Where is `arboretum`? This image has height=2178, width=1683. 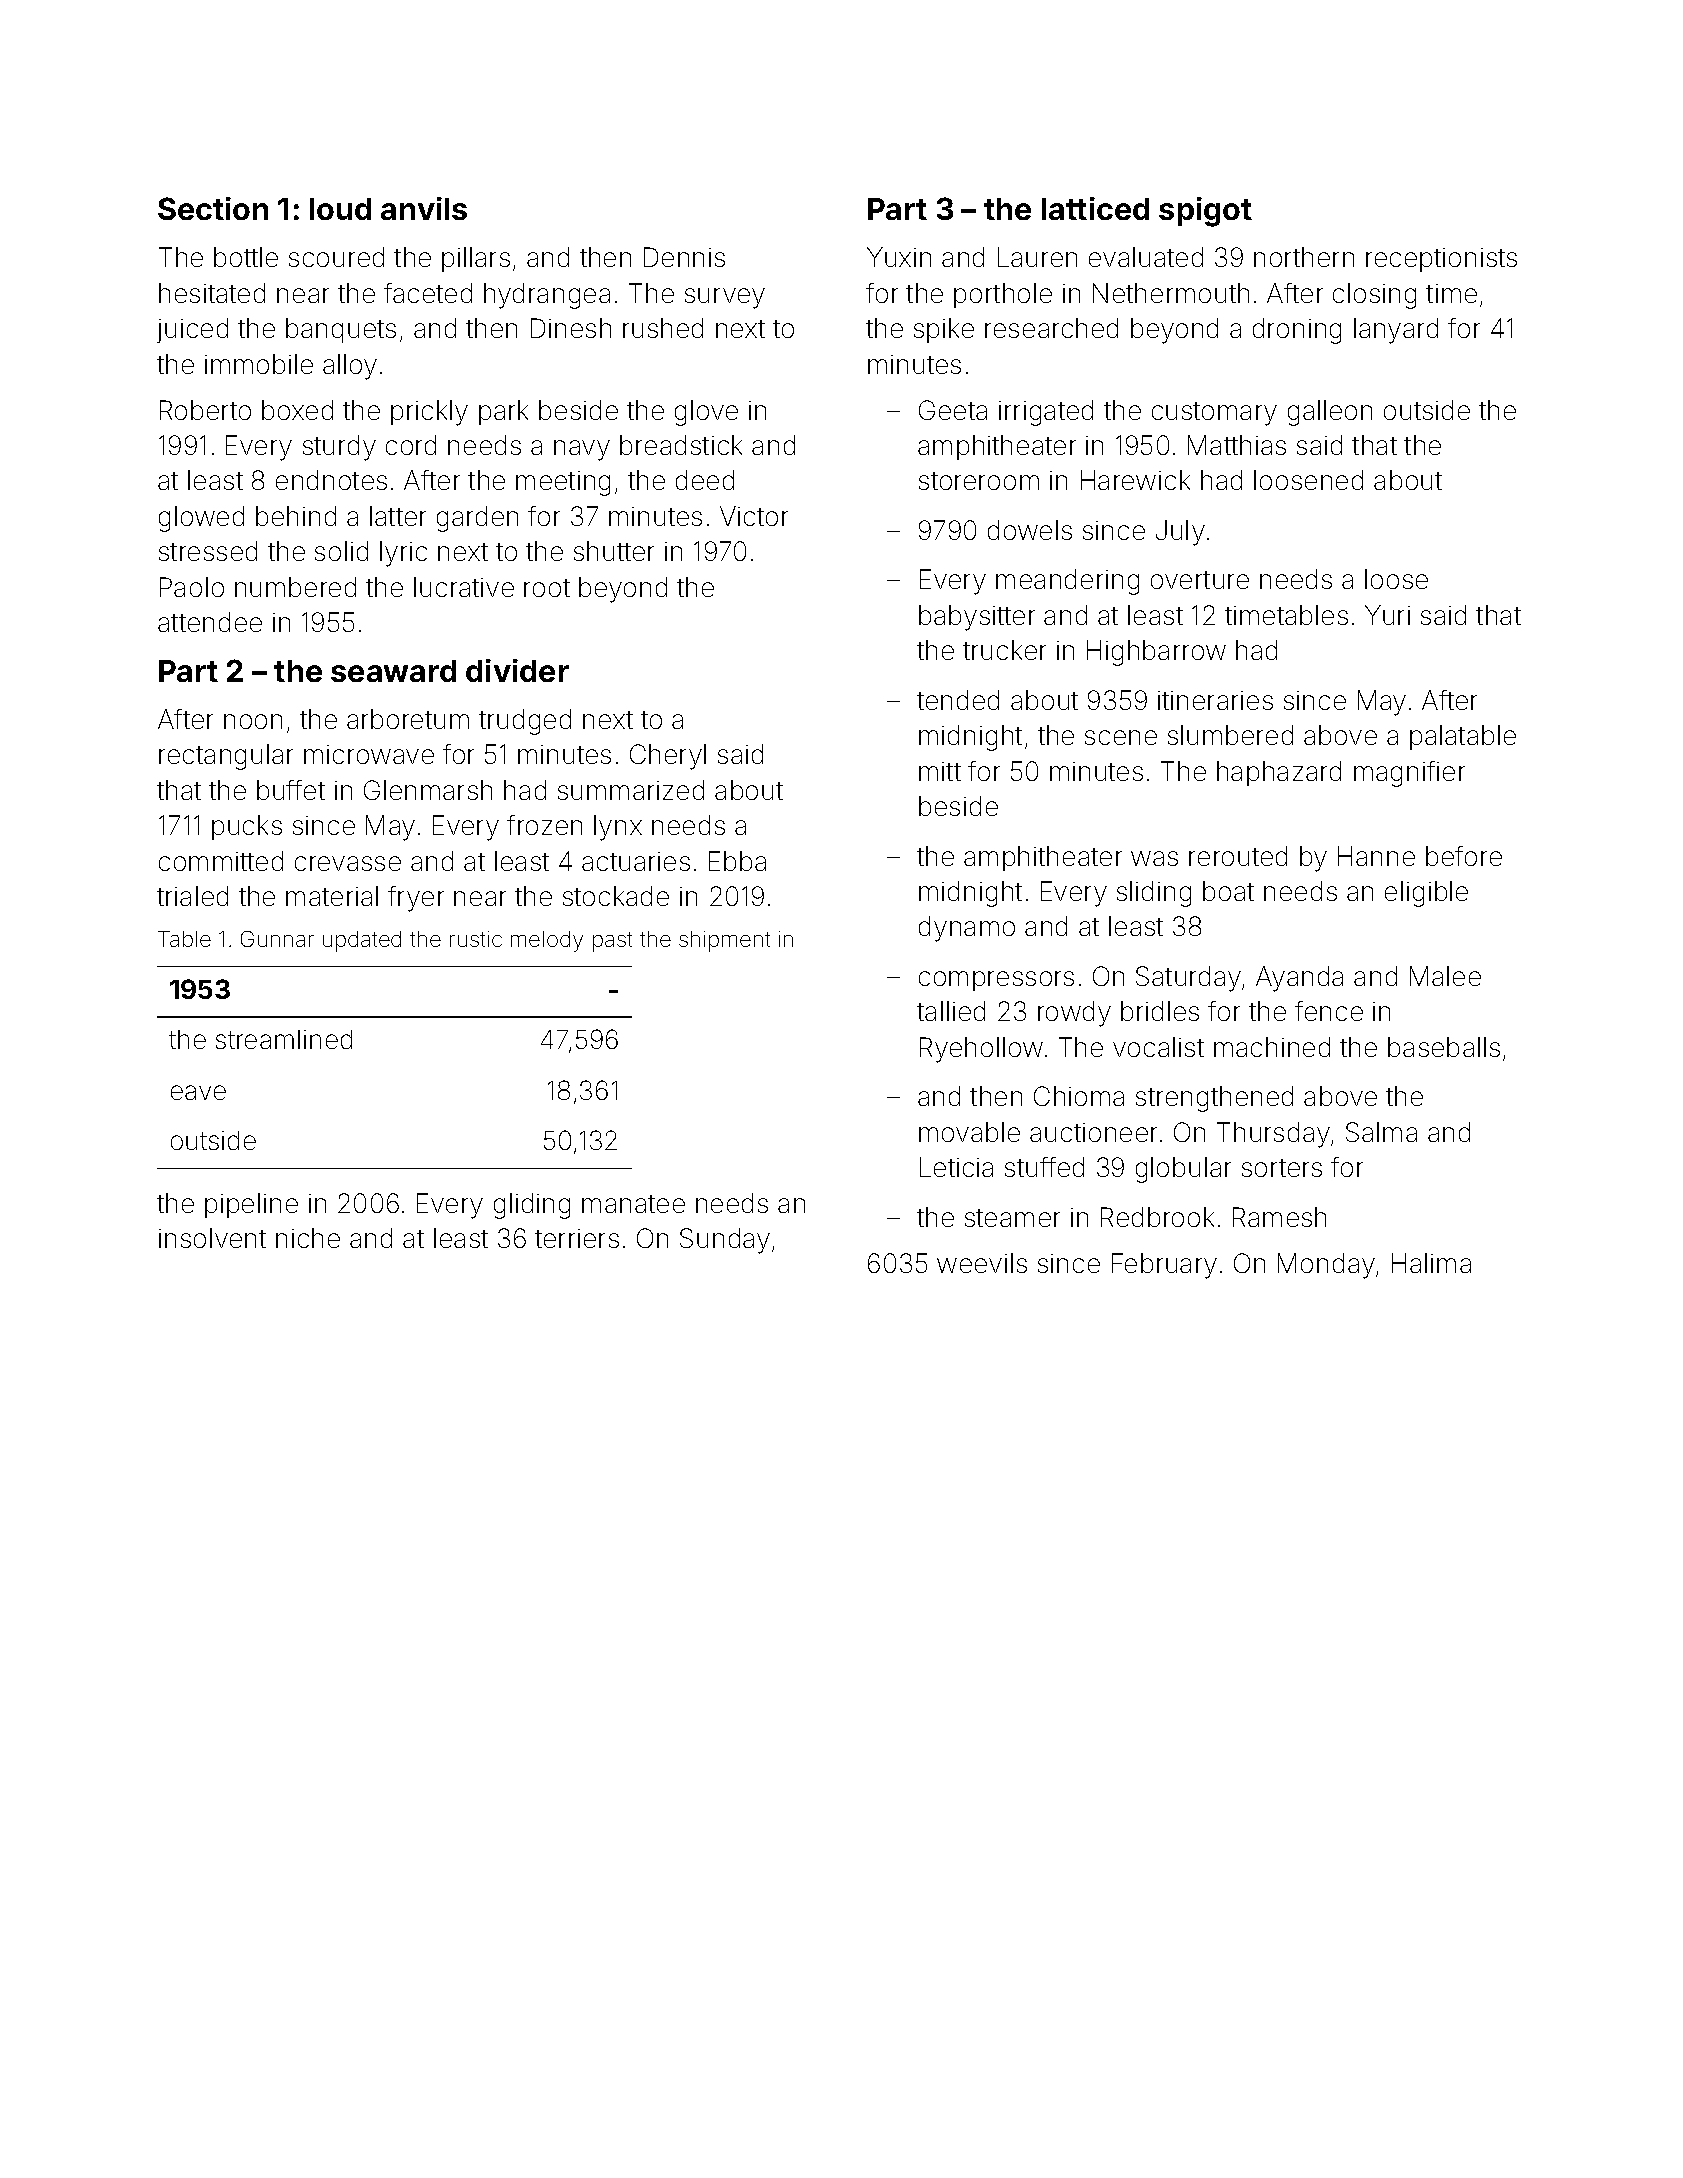 arboretum is located at coordinates (408, 719).
